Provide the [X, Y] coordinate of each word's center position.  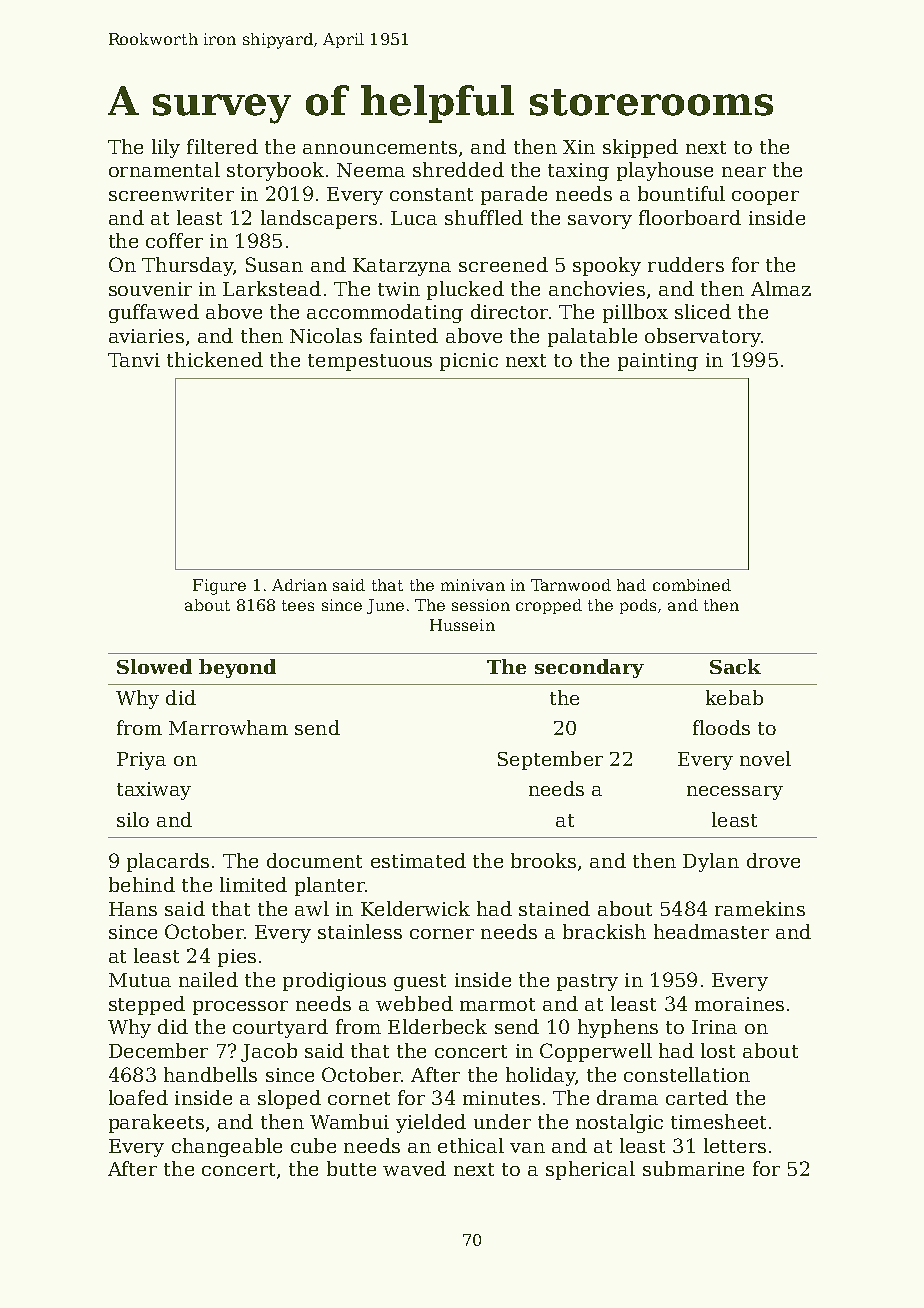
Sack [735, 666]
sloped [289, 1099]
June [385, 606]
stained [554, 908]
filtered [222, 146]
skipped [640, 148]
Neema [371, 170]
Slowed [154, 666]
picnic [469, 362]
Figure [219, 587]
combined [692, 585]
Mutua [140, 980]
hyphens [618, 1028]
